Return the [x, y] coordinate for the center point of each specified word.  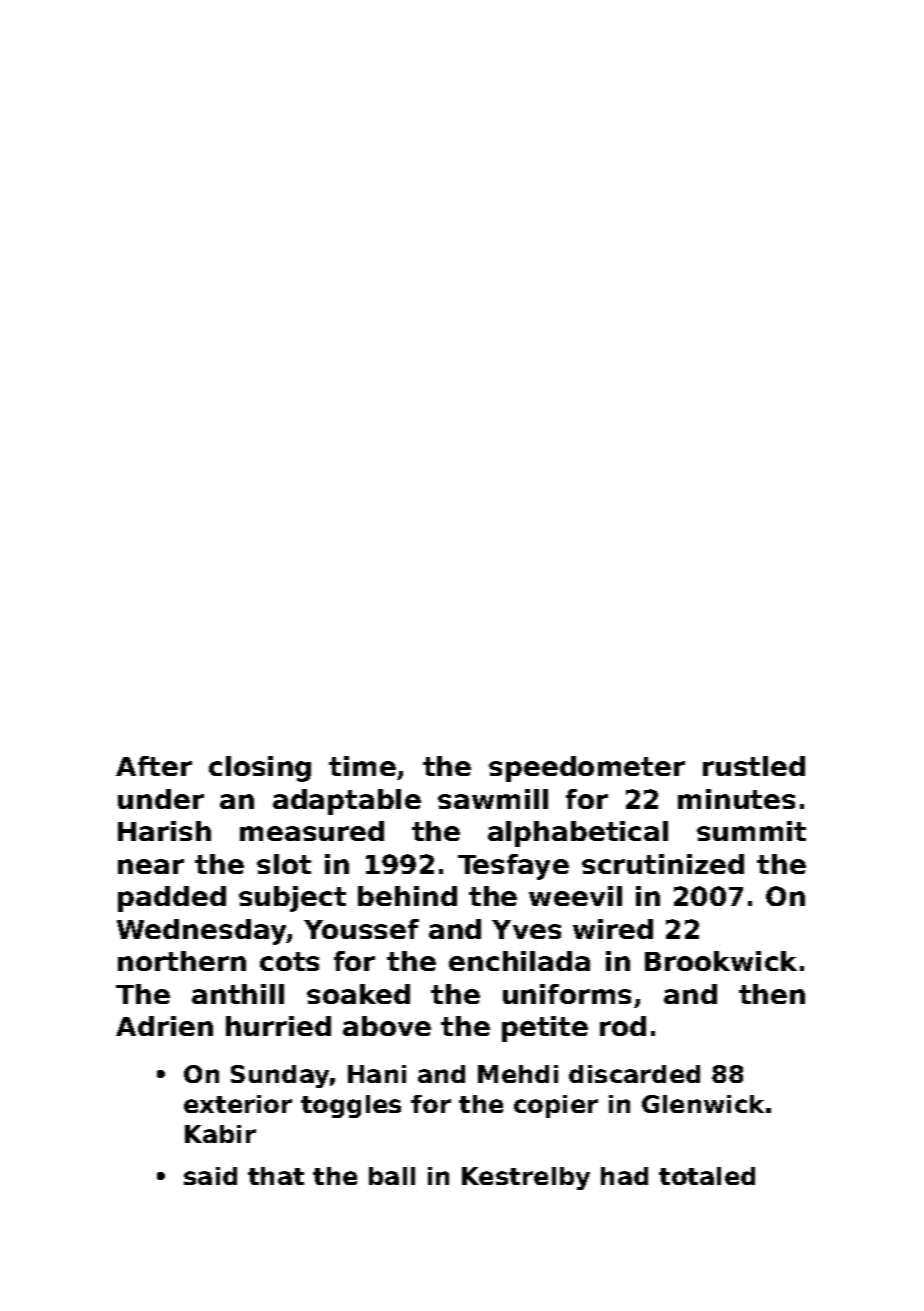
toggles [351, 1106]
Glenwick [703, 1104]
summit [751, 831]
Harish [164, 831]
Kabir [220, 1134]
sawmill [493, 799]
